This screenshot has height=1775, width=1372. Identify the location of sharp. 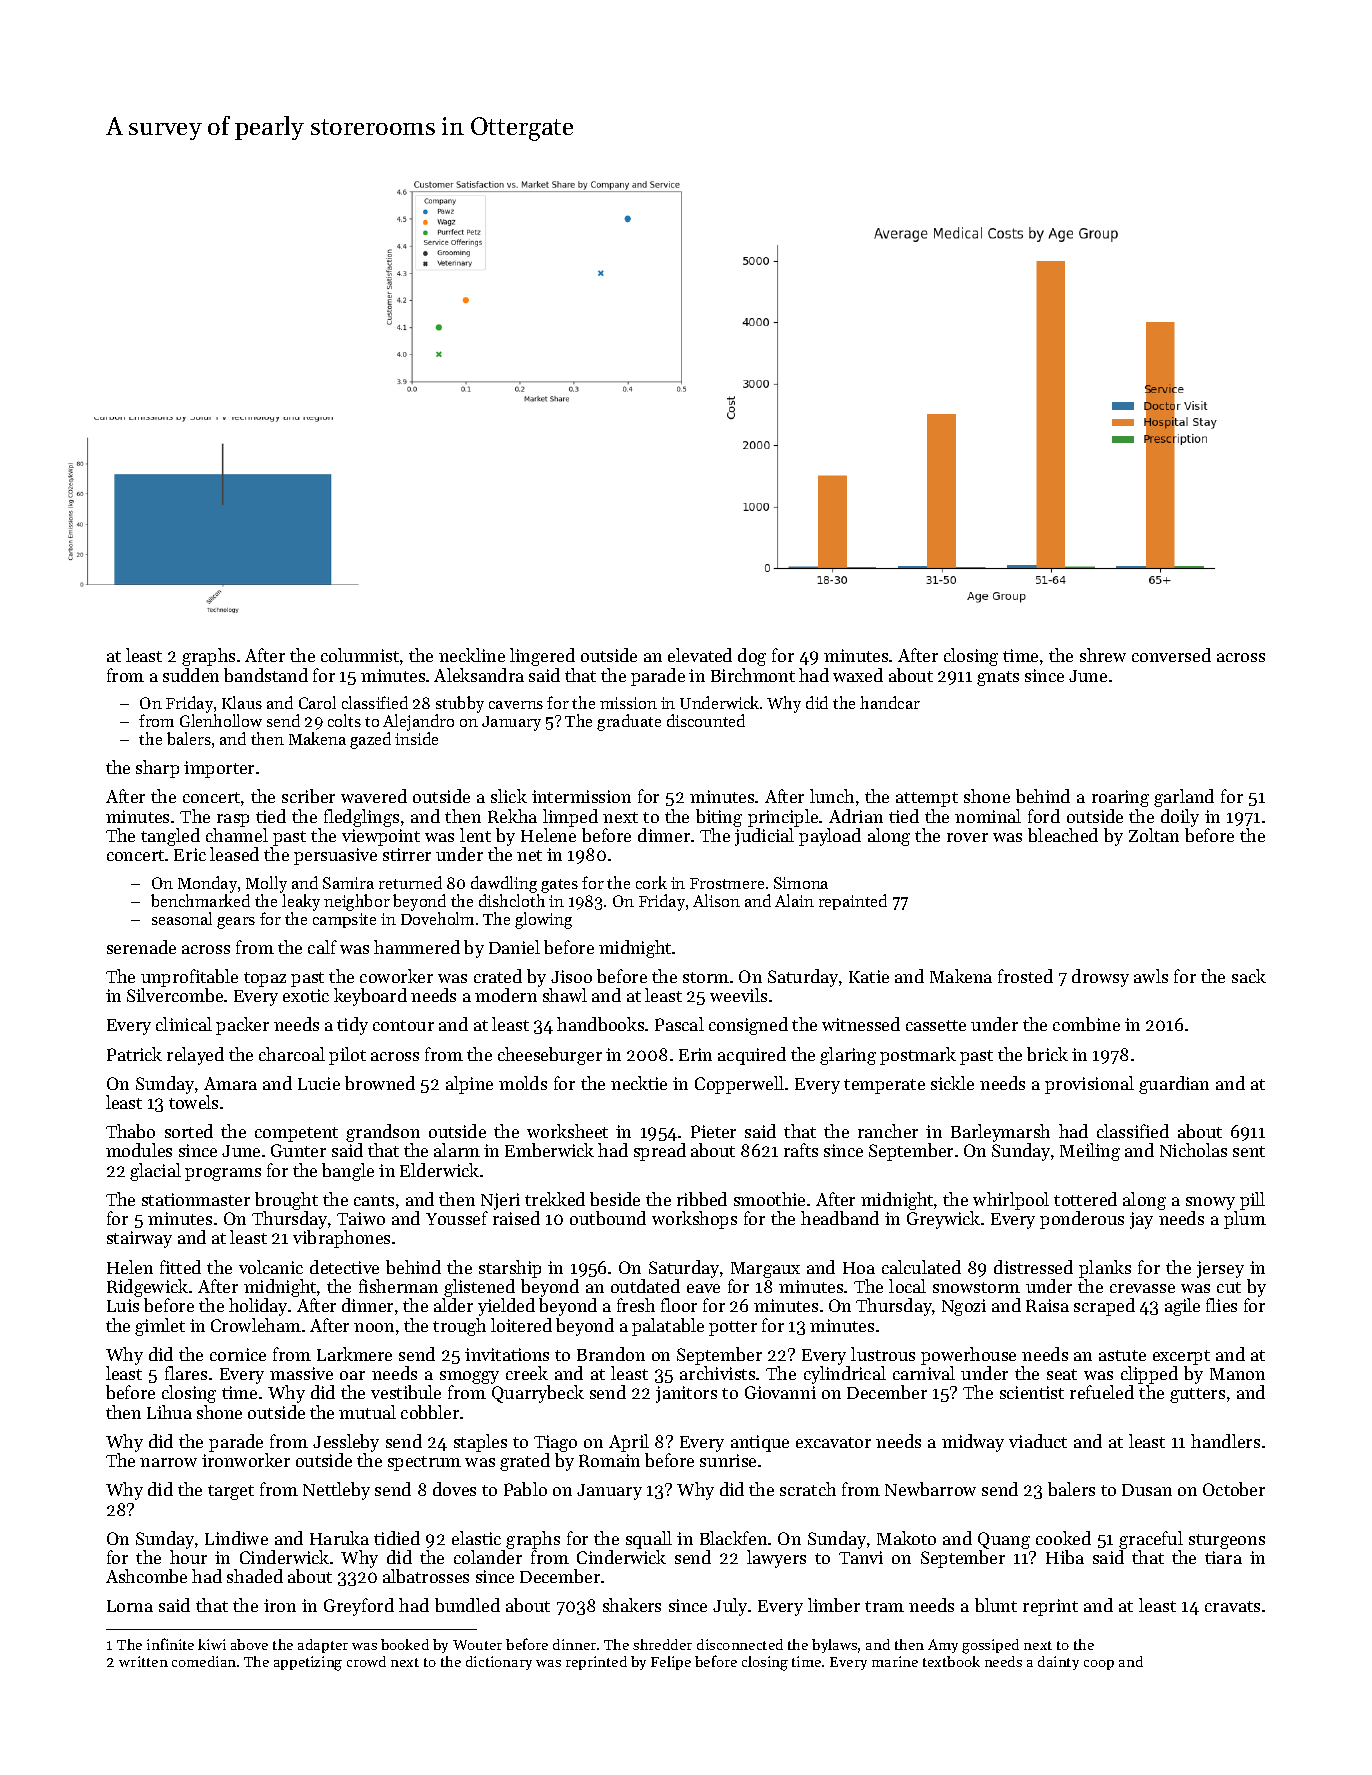
(157, 769).
